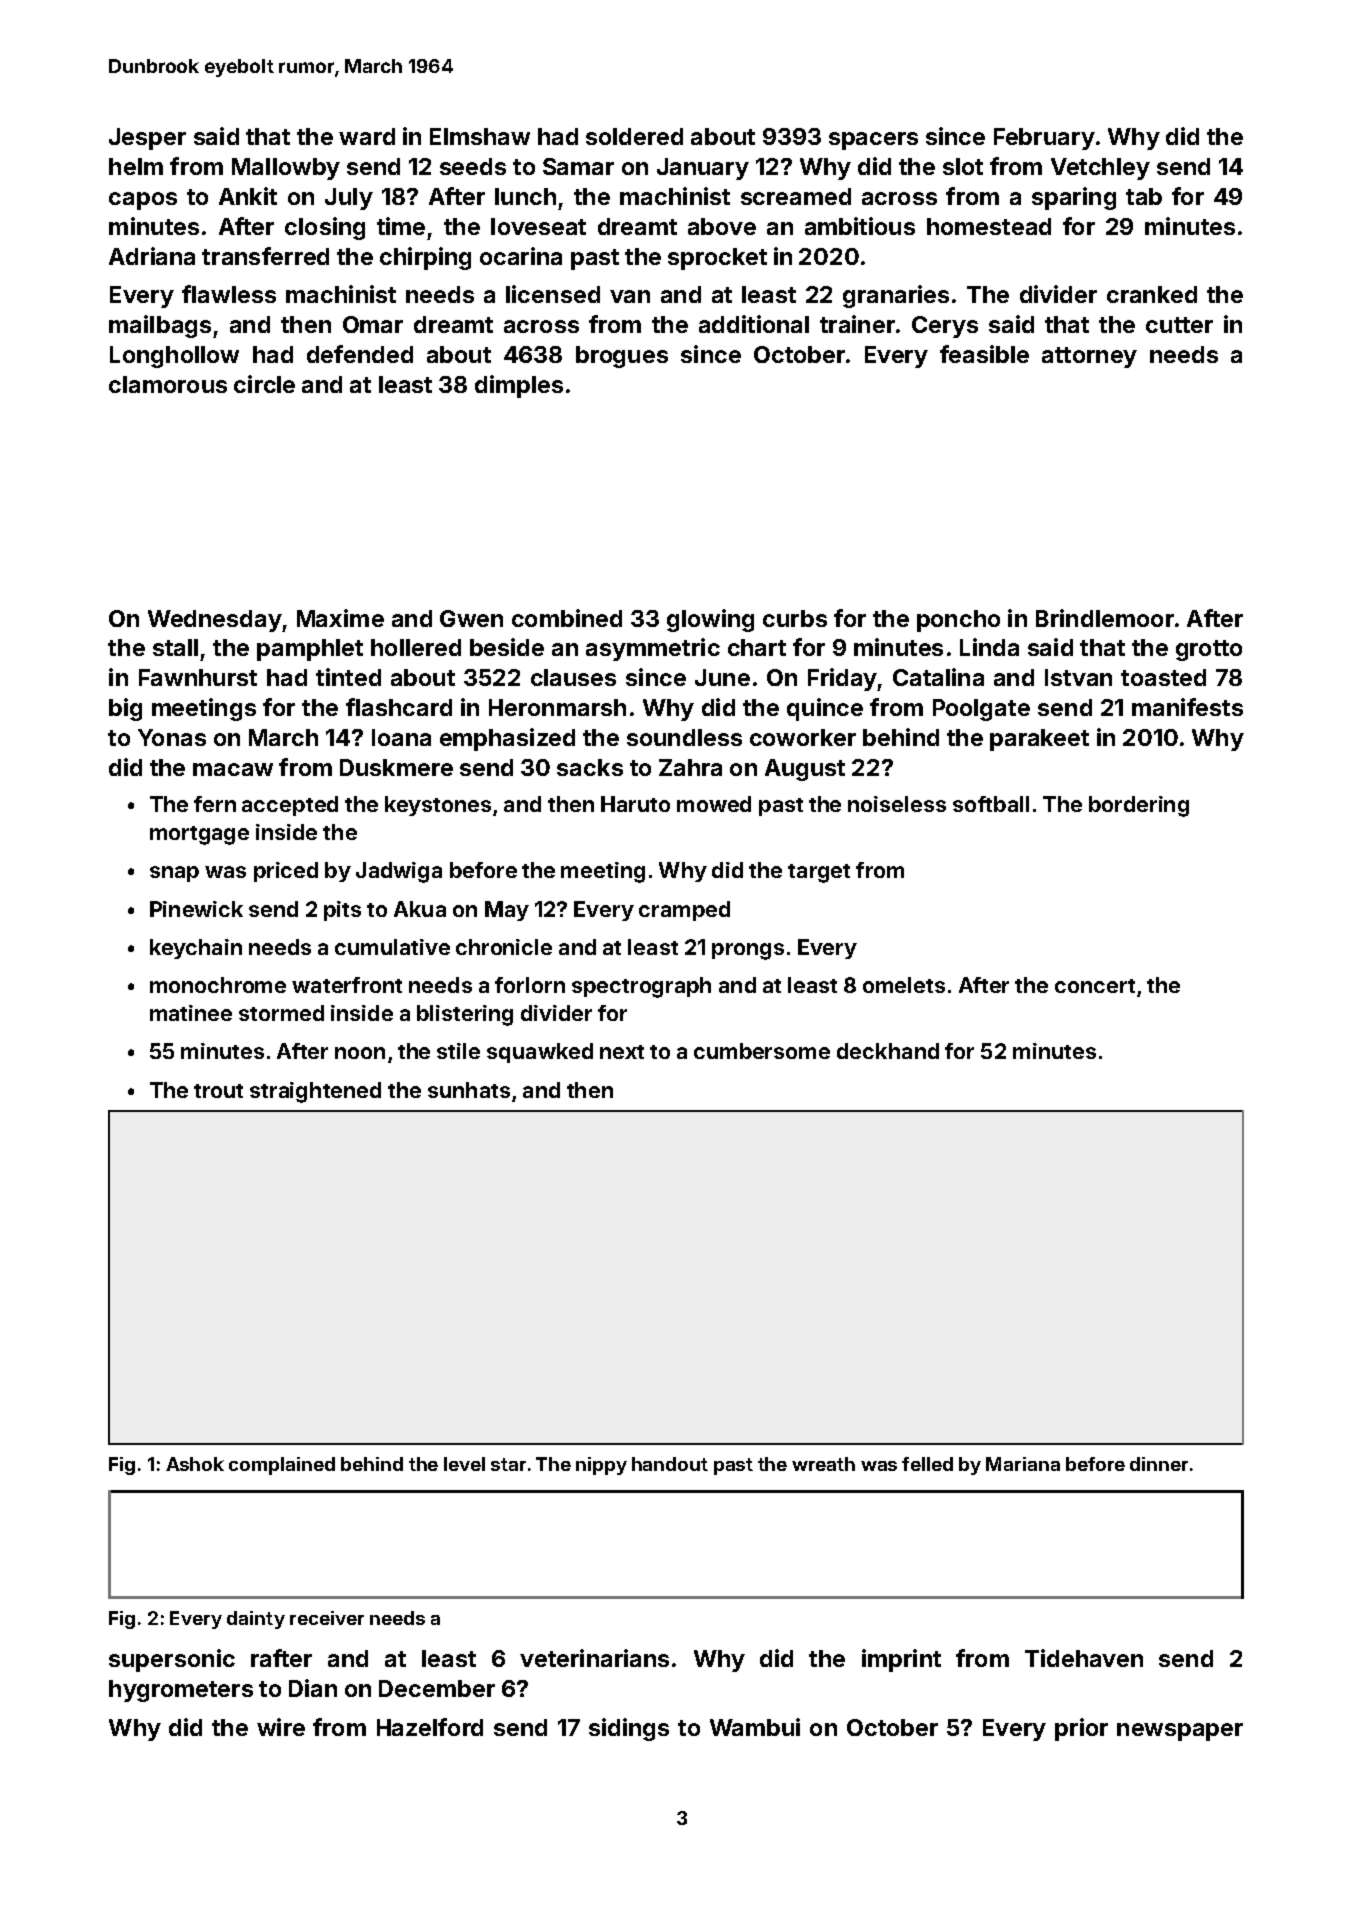 This page has height=1912, width=1352. Describe the element at coordinates (710, 620) in the page. I see `glowing` at that location.
